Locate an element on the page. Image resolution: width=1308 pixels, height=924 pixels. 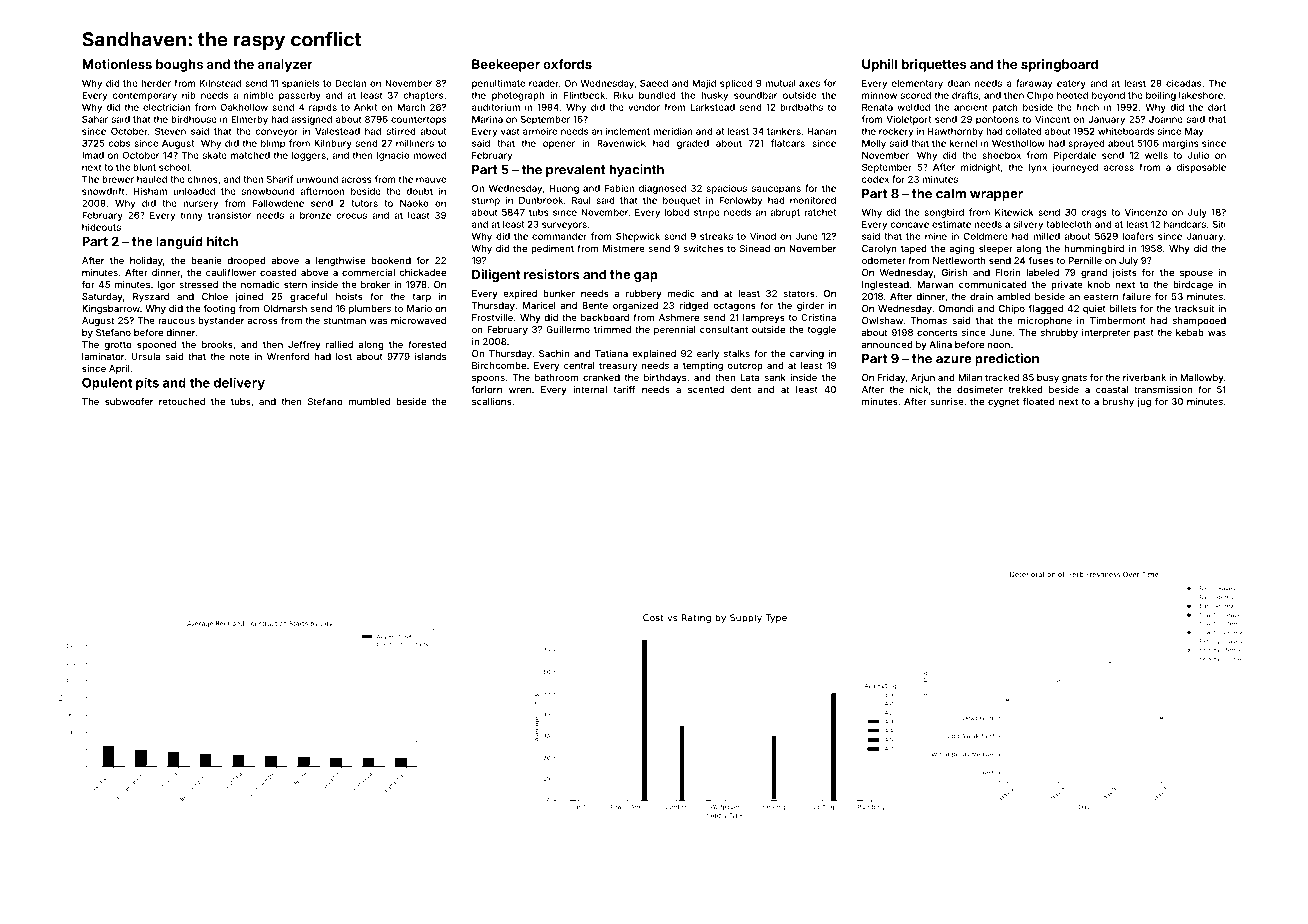
analyzer is located at coordinates (285, 65).
